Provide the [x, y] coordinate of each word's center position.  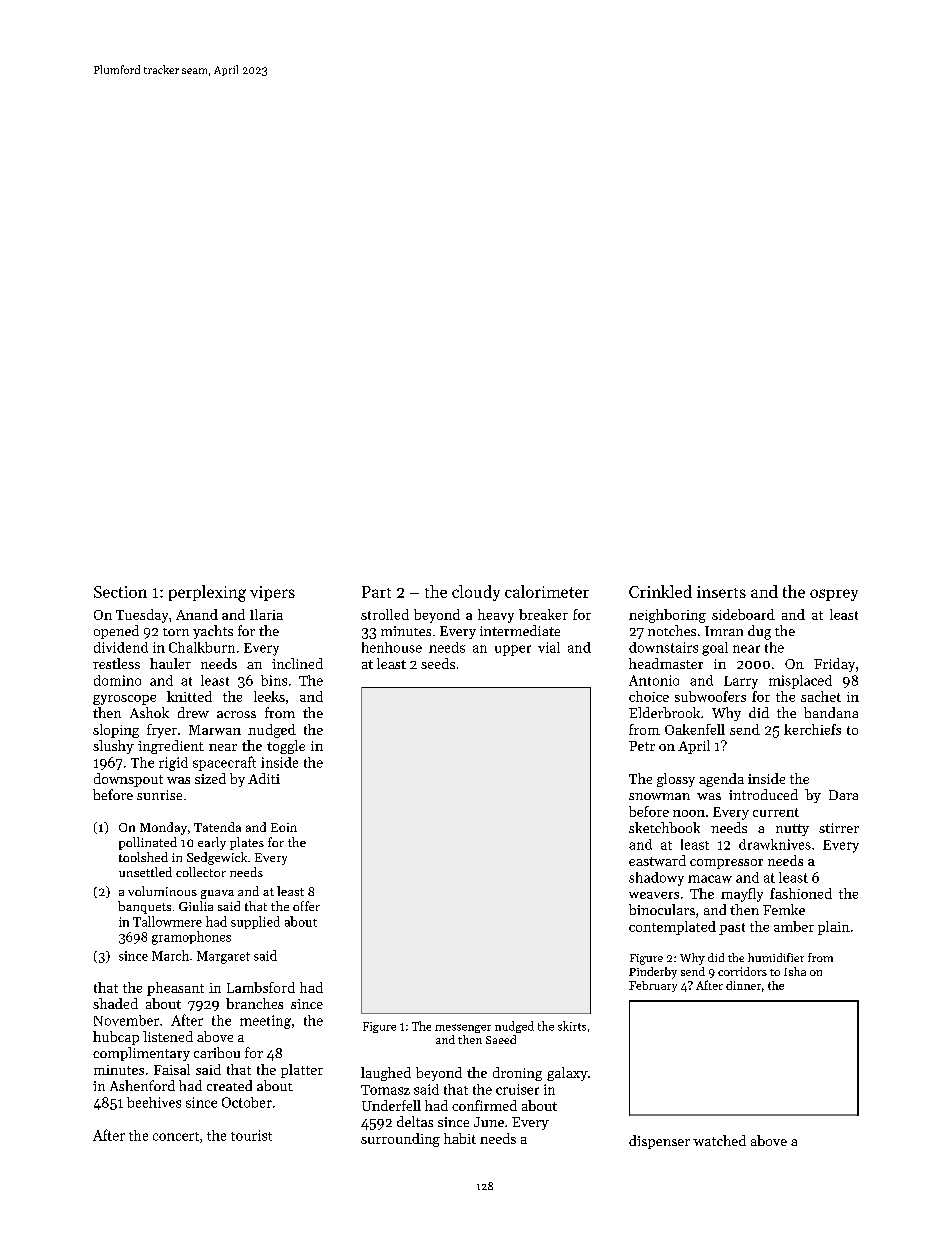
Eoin [284, 827]
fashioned [801, 893]
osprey [834, 595]
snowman [659, 796]
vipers [272, 593]
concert [176, 1136]
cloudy [476, 593]
